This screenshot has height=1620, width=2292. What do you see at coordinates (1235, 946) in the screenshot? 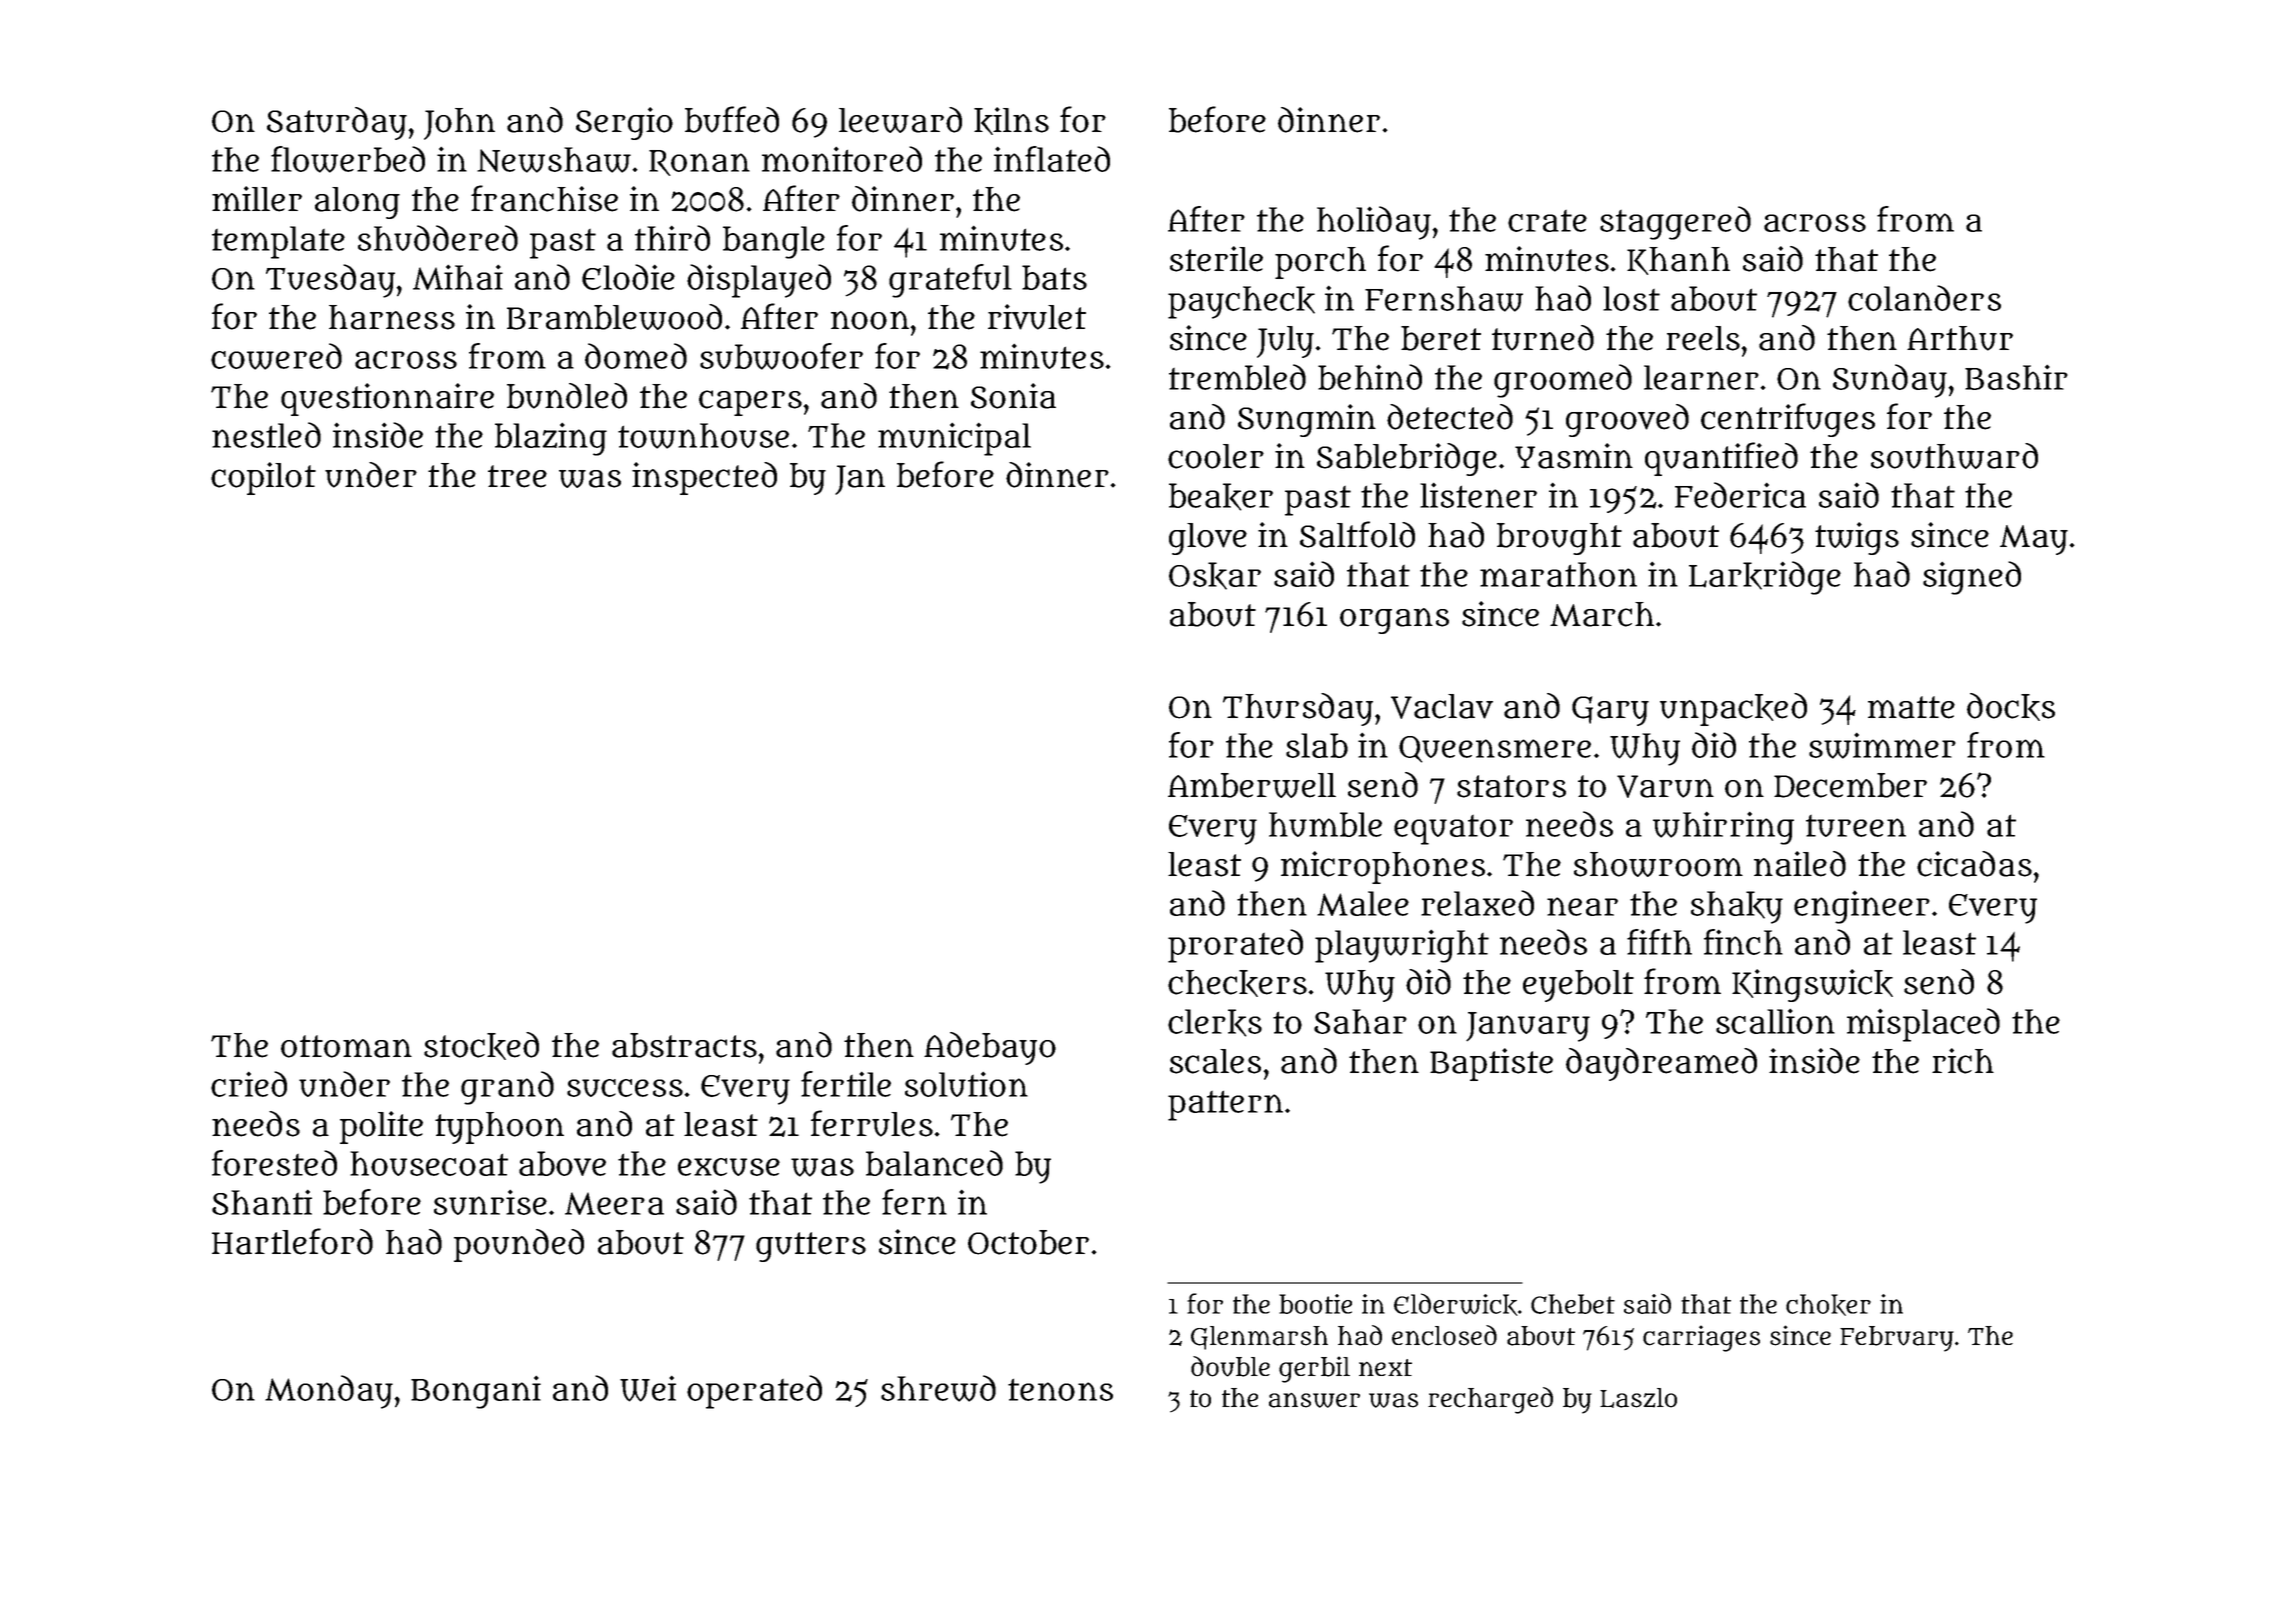
I see `prorated` at bounding box center [1235, 946].
